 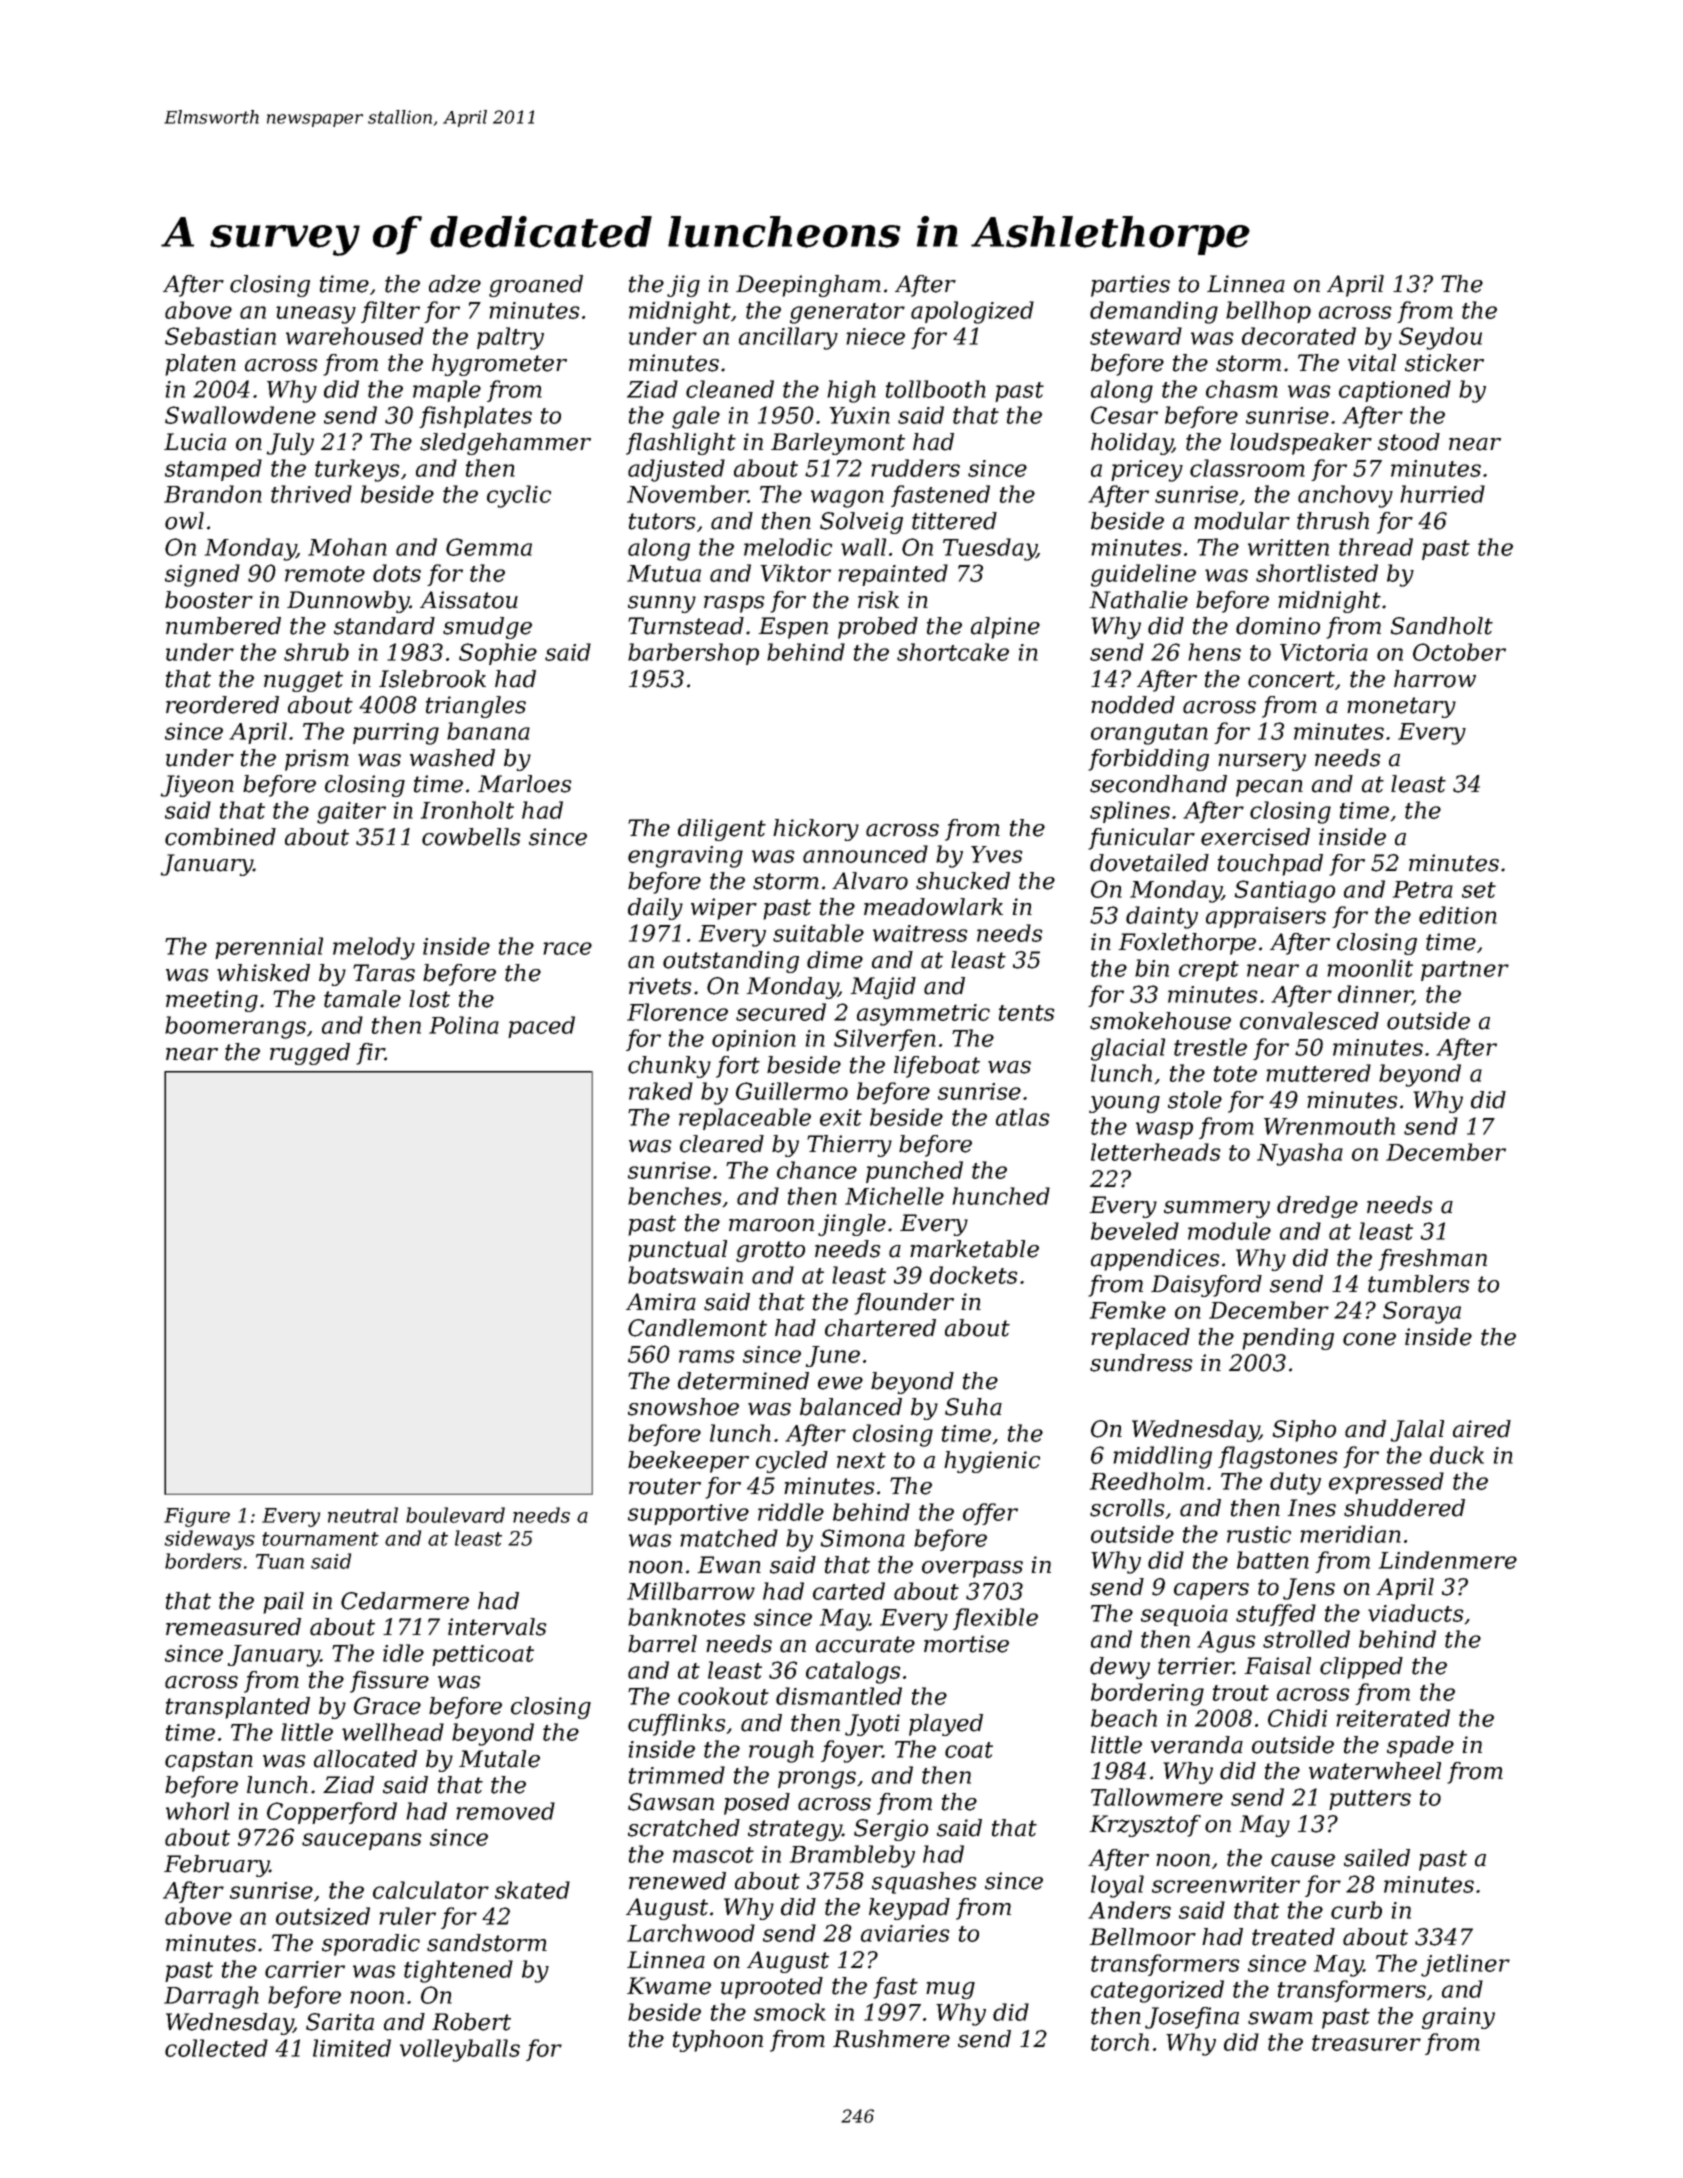 What do you see at coordinates (1465, 1965) in the screenshot?
I see `jetliner` at bounding box center [1465, 1965].
